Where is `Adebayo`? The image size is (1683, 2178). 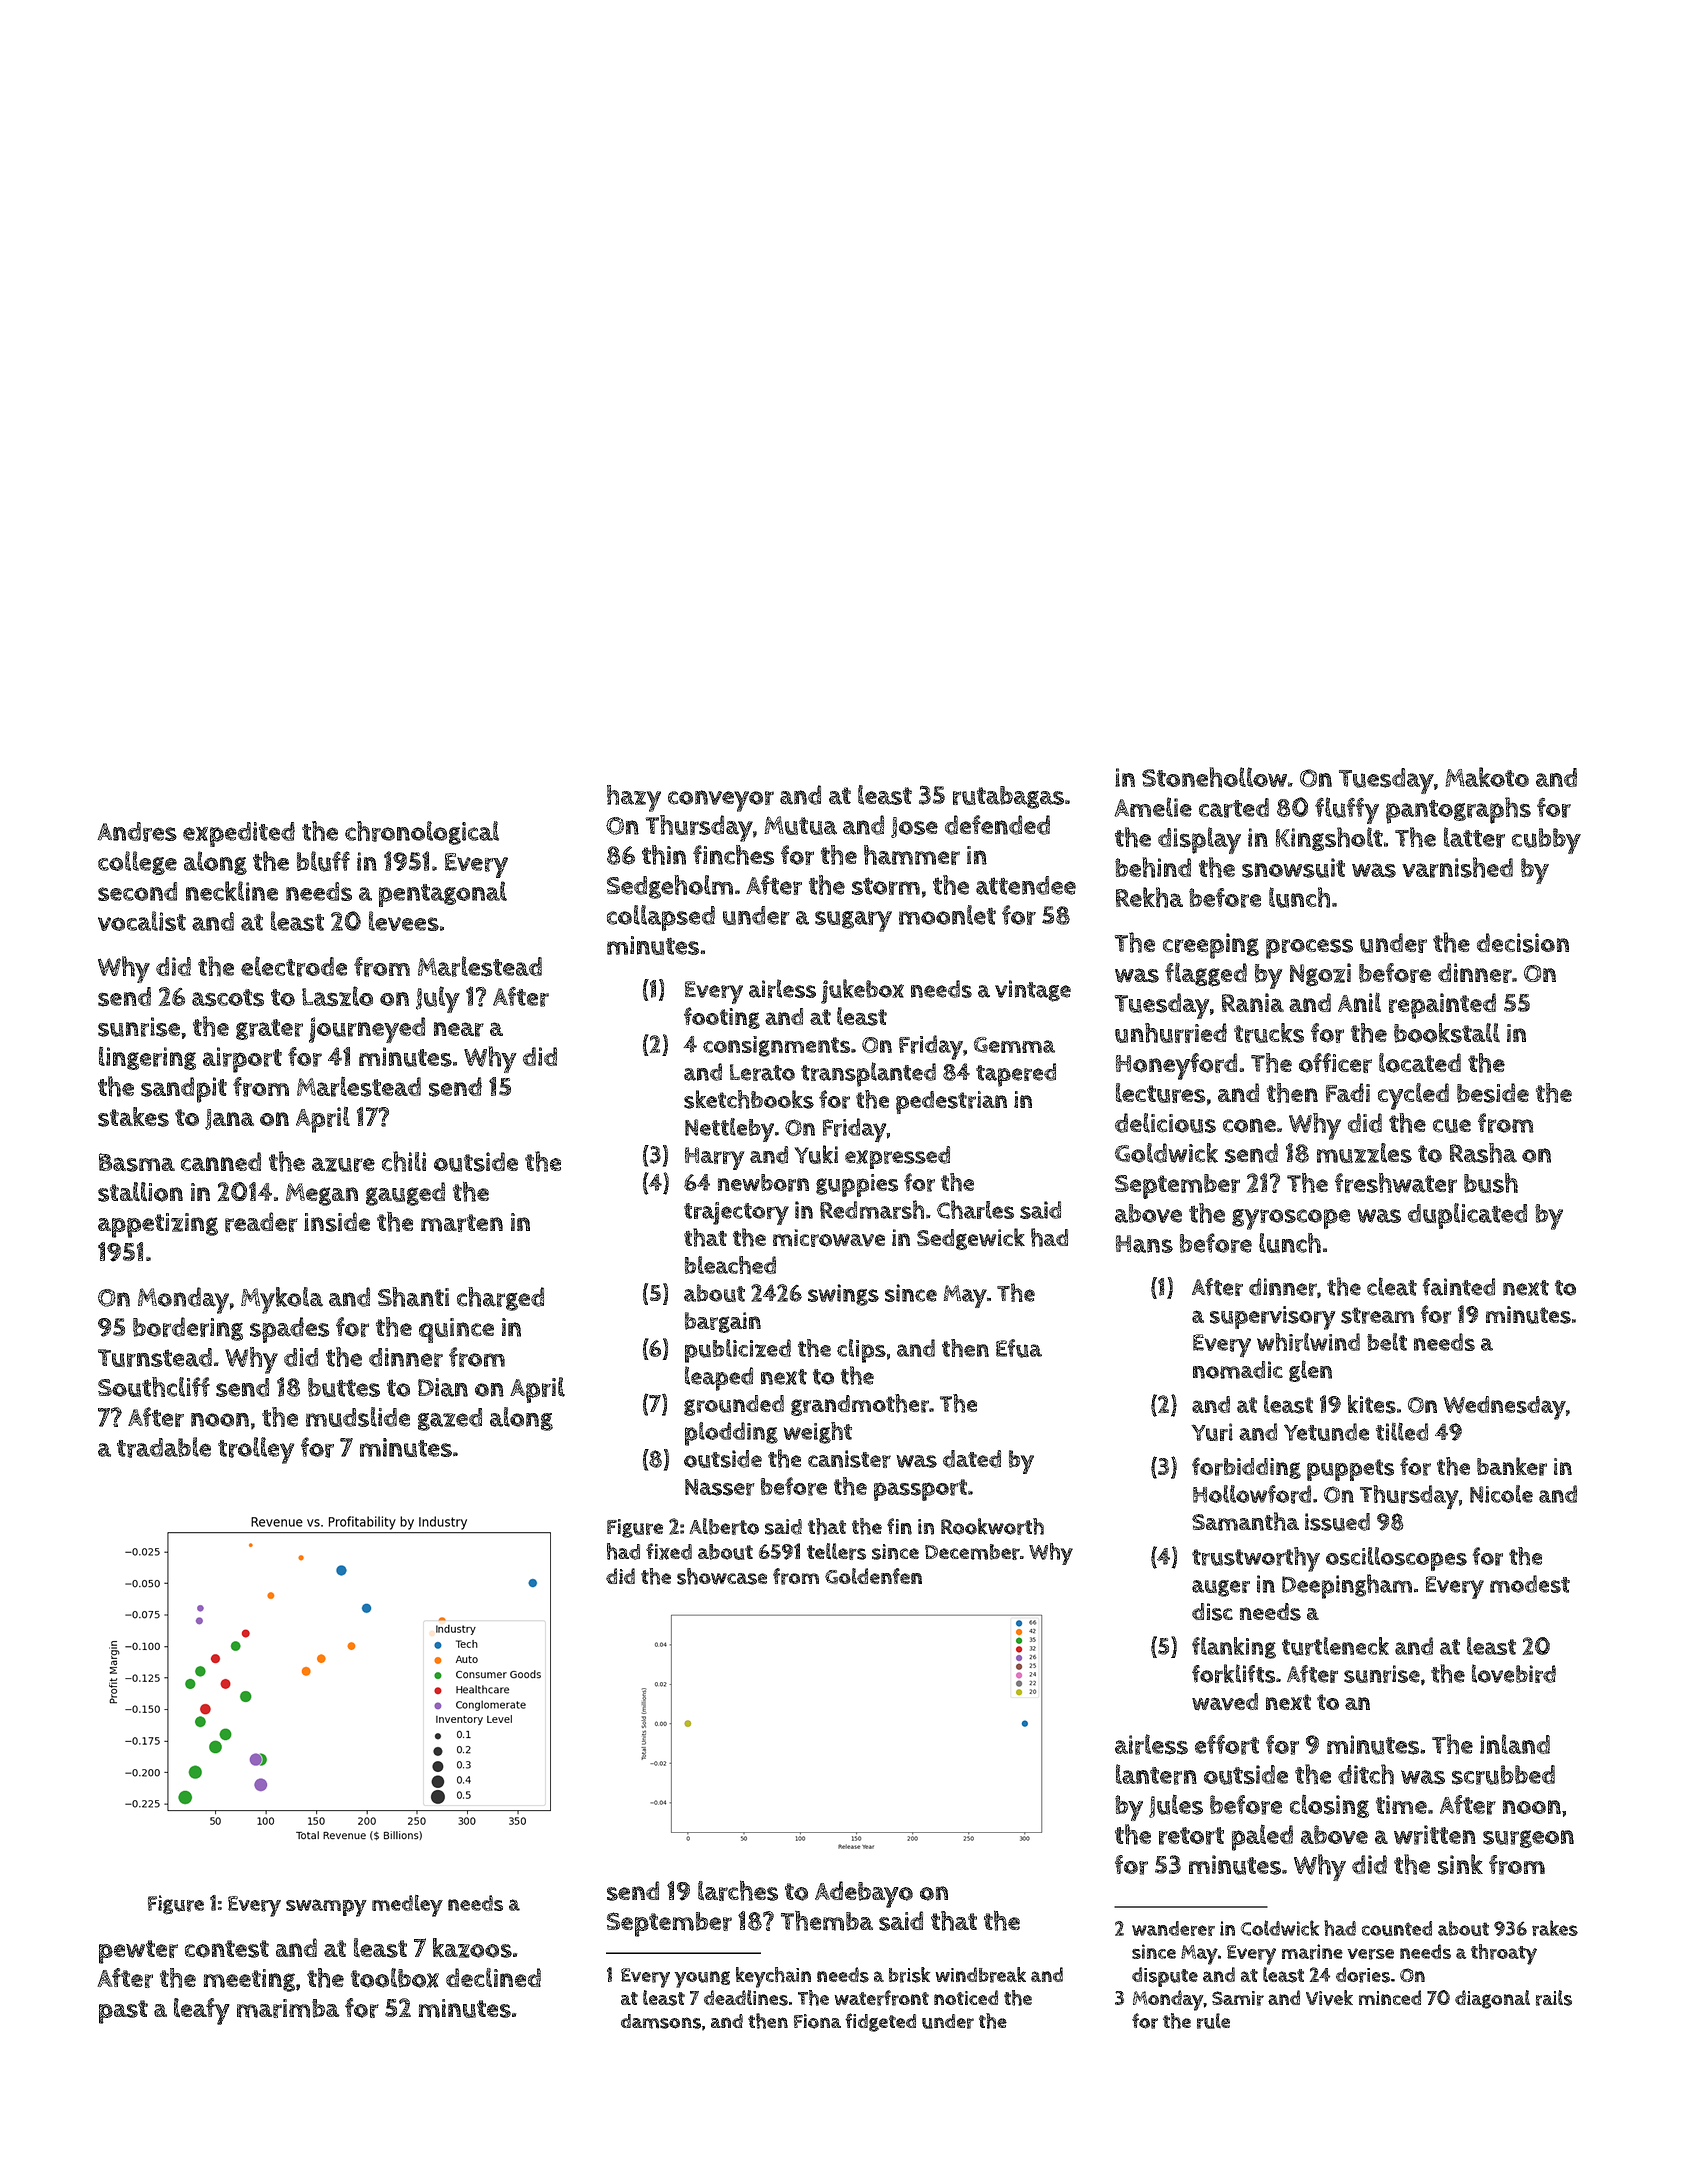
Adebayo is located at coordinates (864, 1894).
